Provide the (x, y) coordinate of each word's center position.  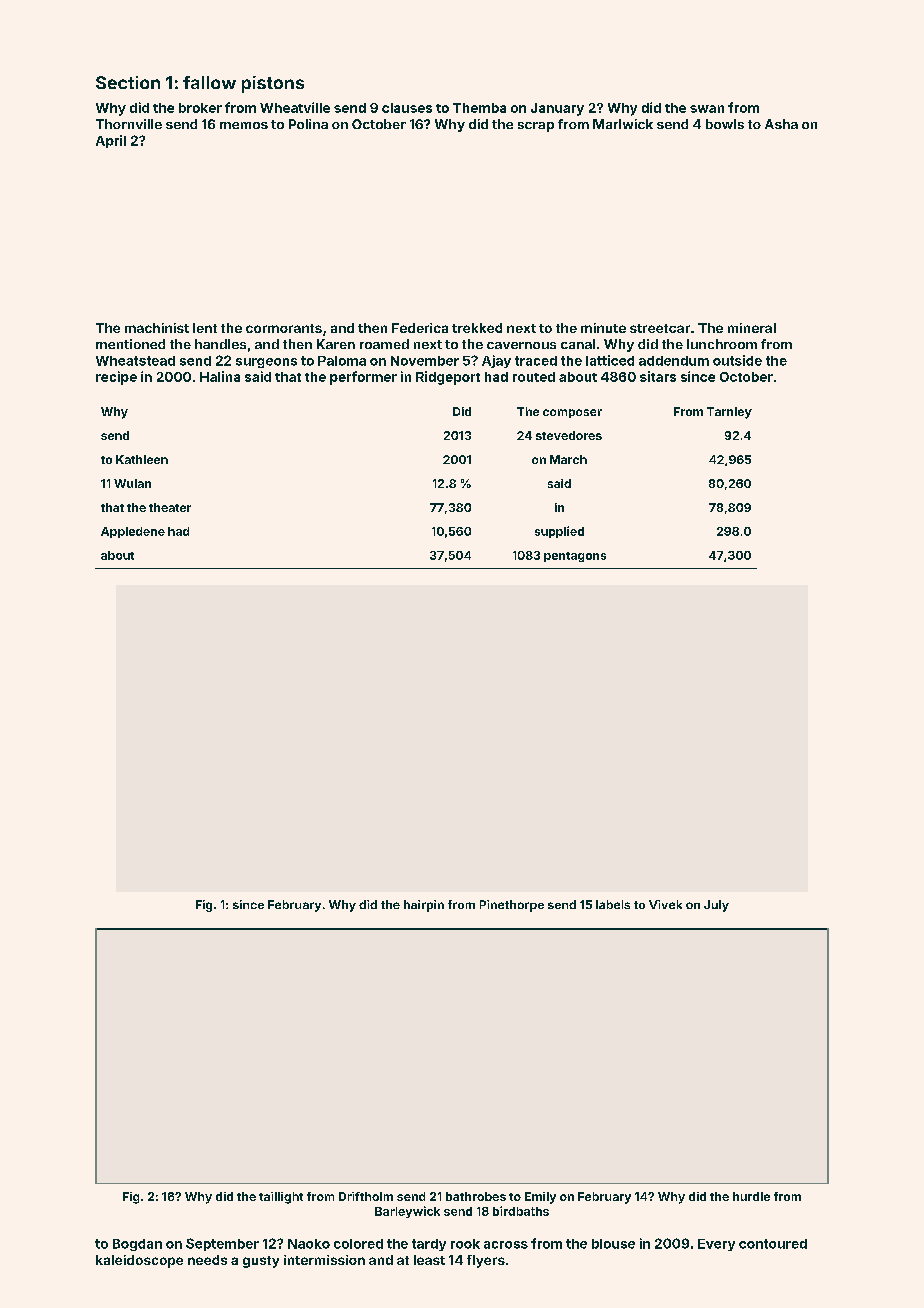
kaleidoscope (139, 1261)
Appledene (133, 532)
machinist (157, 328)
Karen (336, 344)
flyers (486, 1261)
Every (716, 1245)
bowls (725, 124)
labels (613, 904)
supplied (559, 532)
